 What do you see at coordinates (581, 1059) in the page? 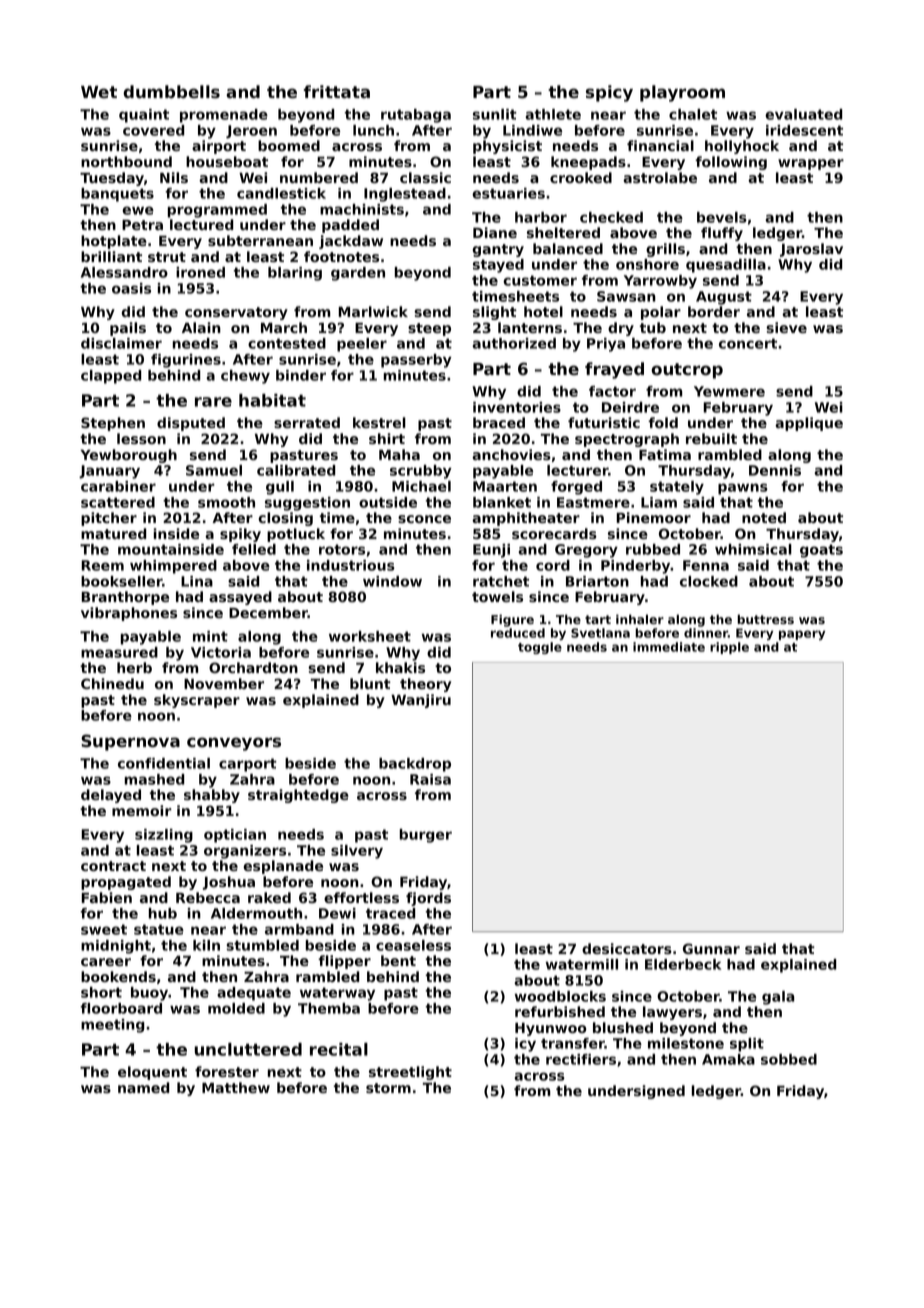
I see `rectifiers` at bounding box center [581, 1059].
